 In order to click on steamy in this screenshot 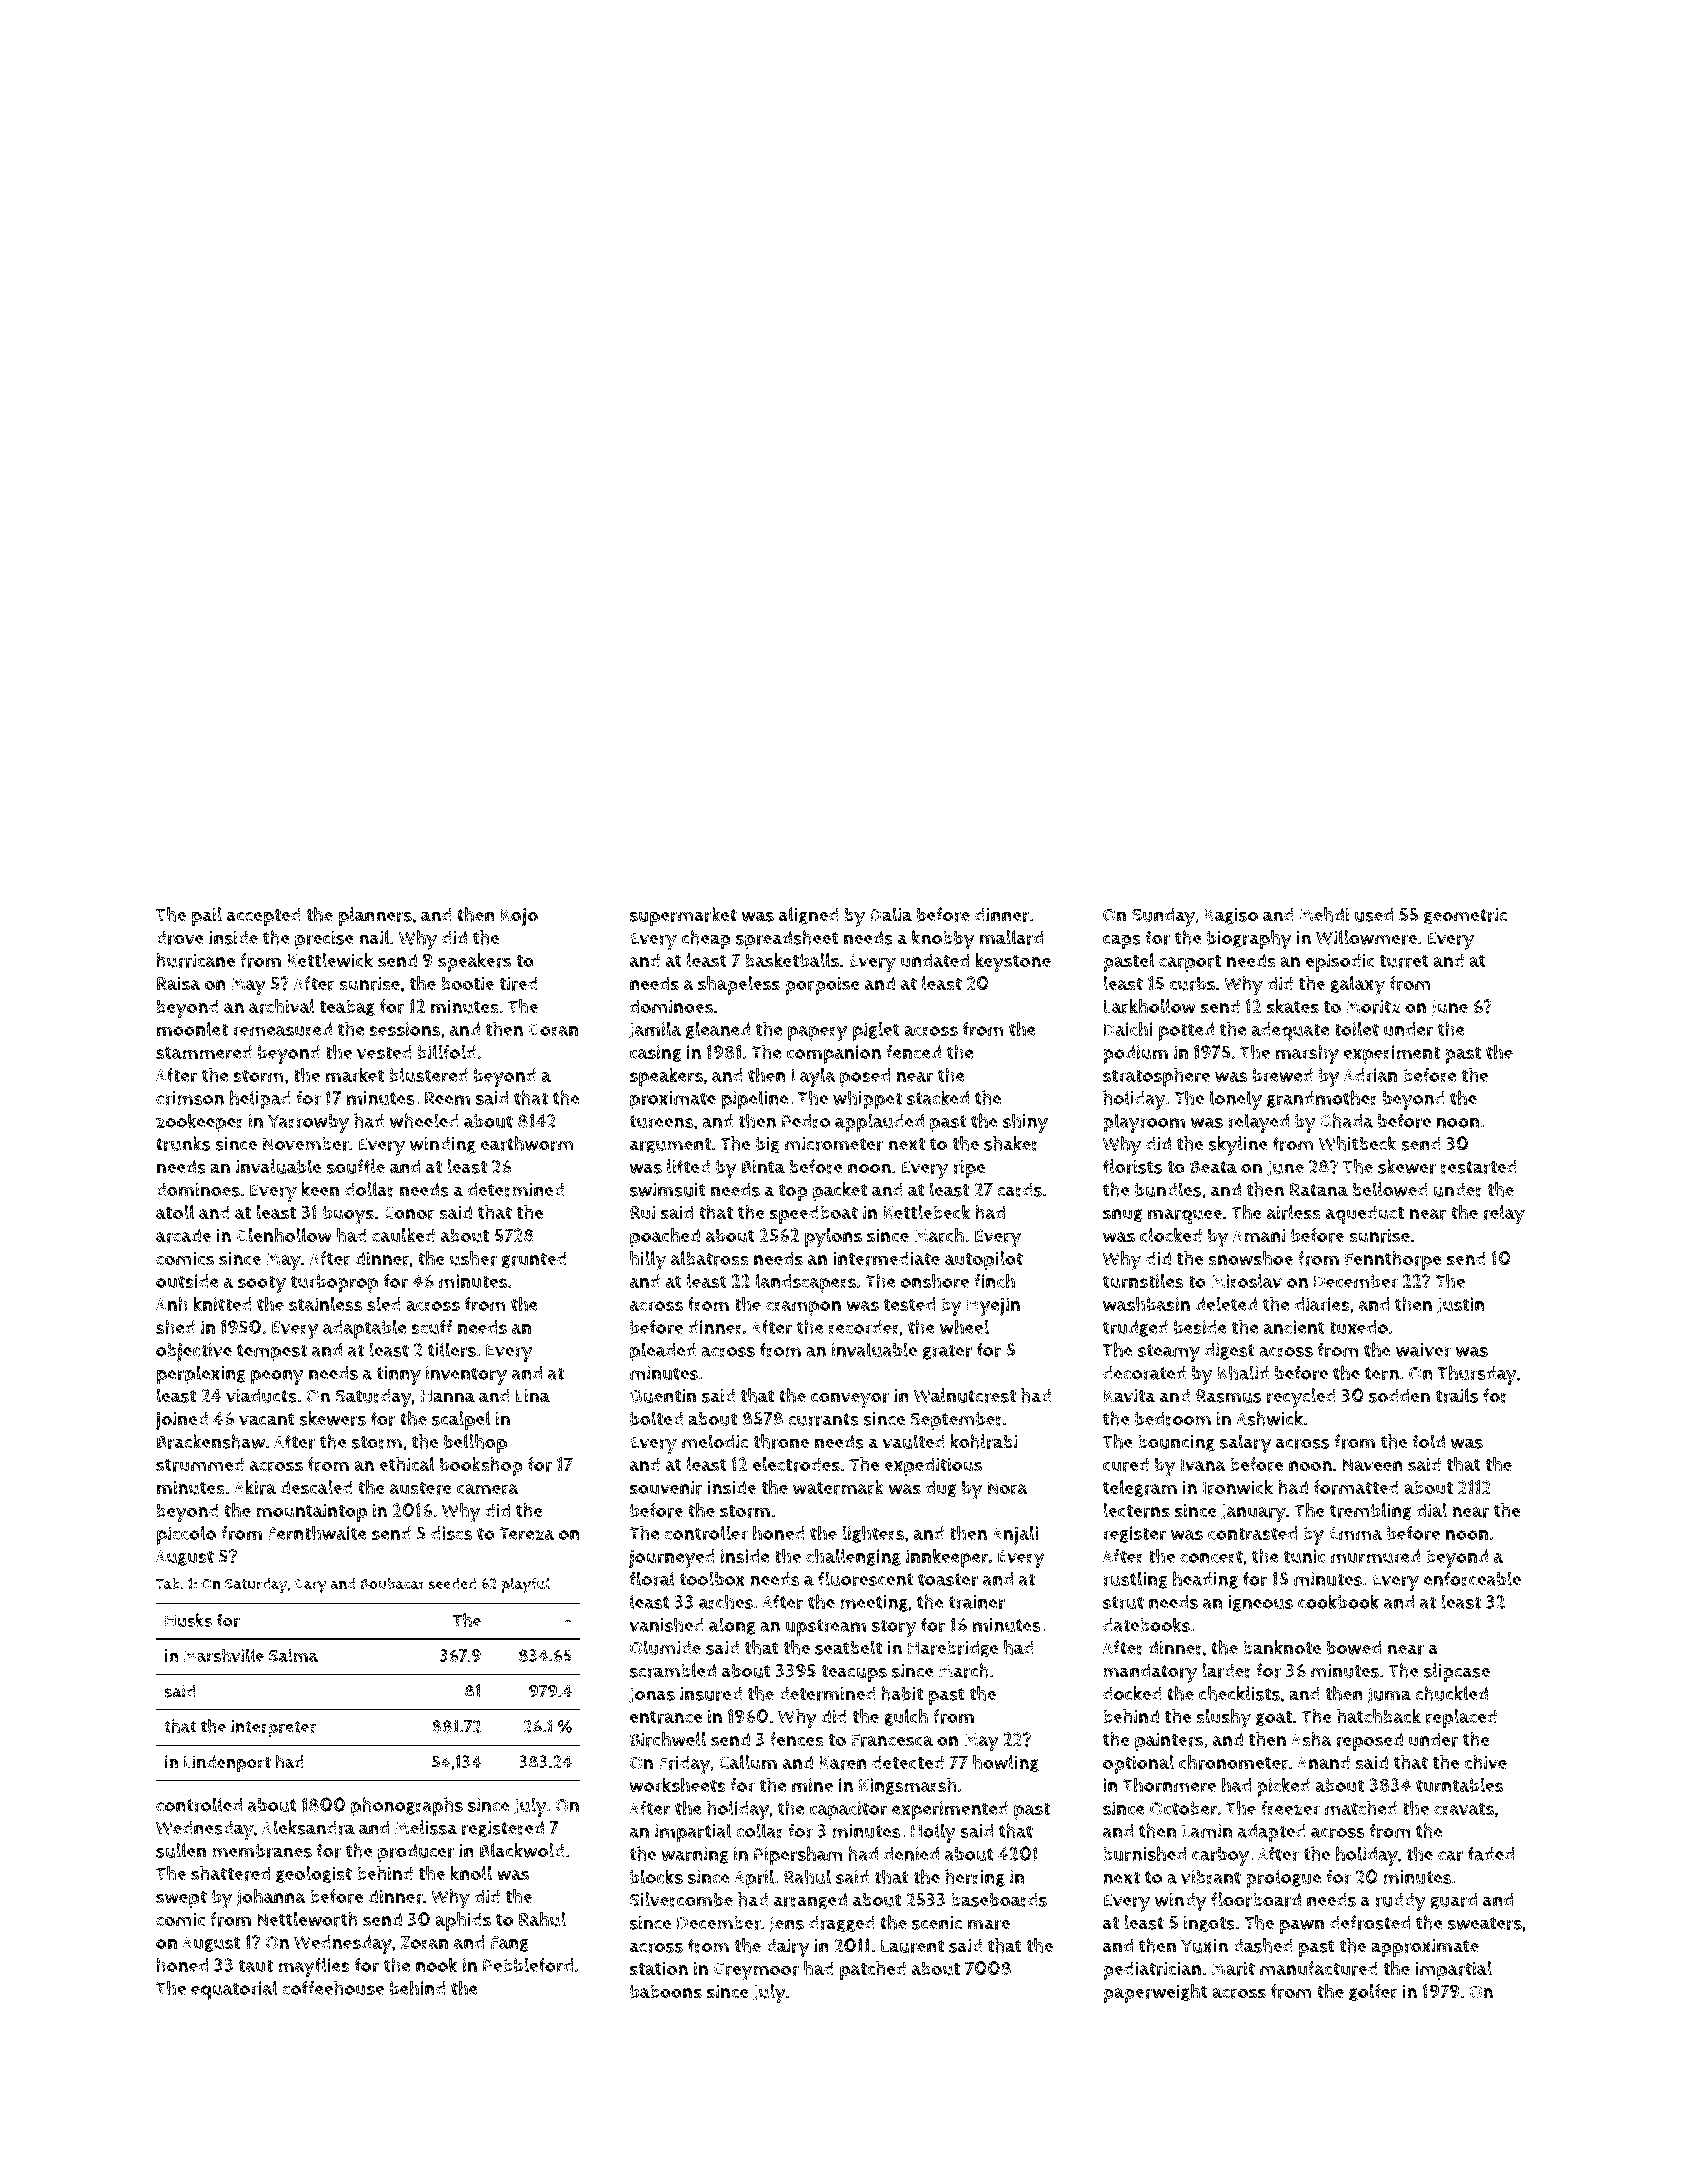, I will do `click(1169, 1353)`.
